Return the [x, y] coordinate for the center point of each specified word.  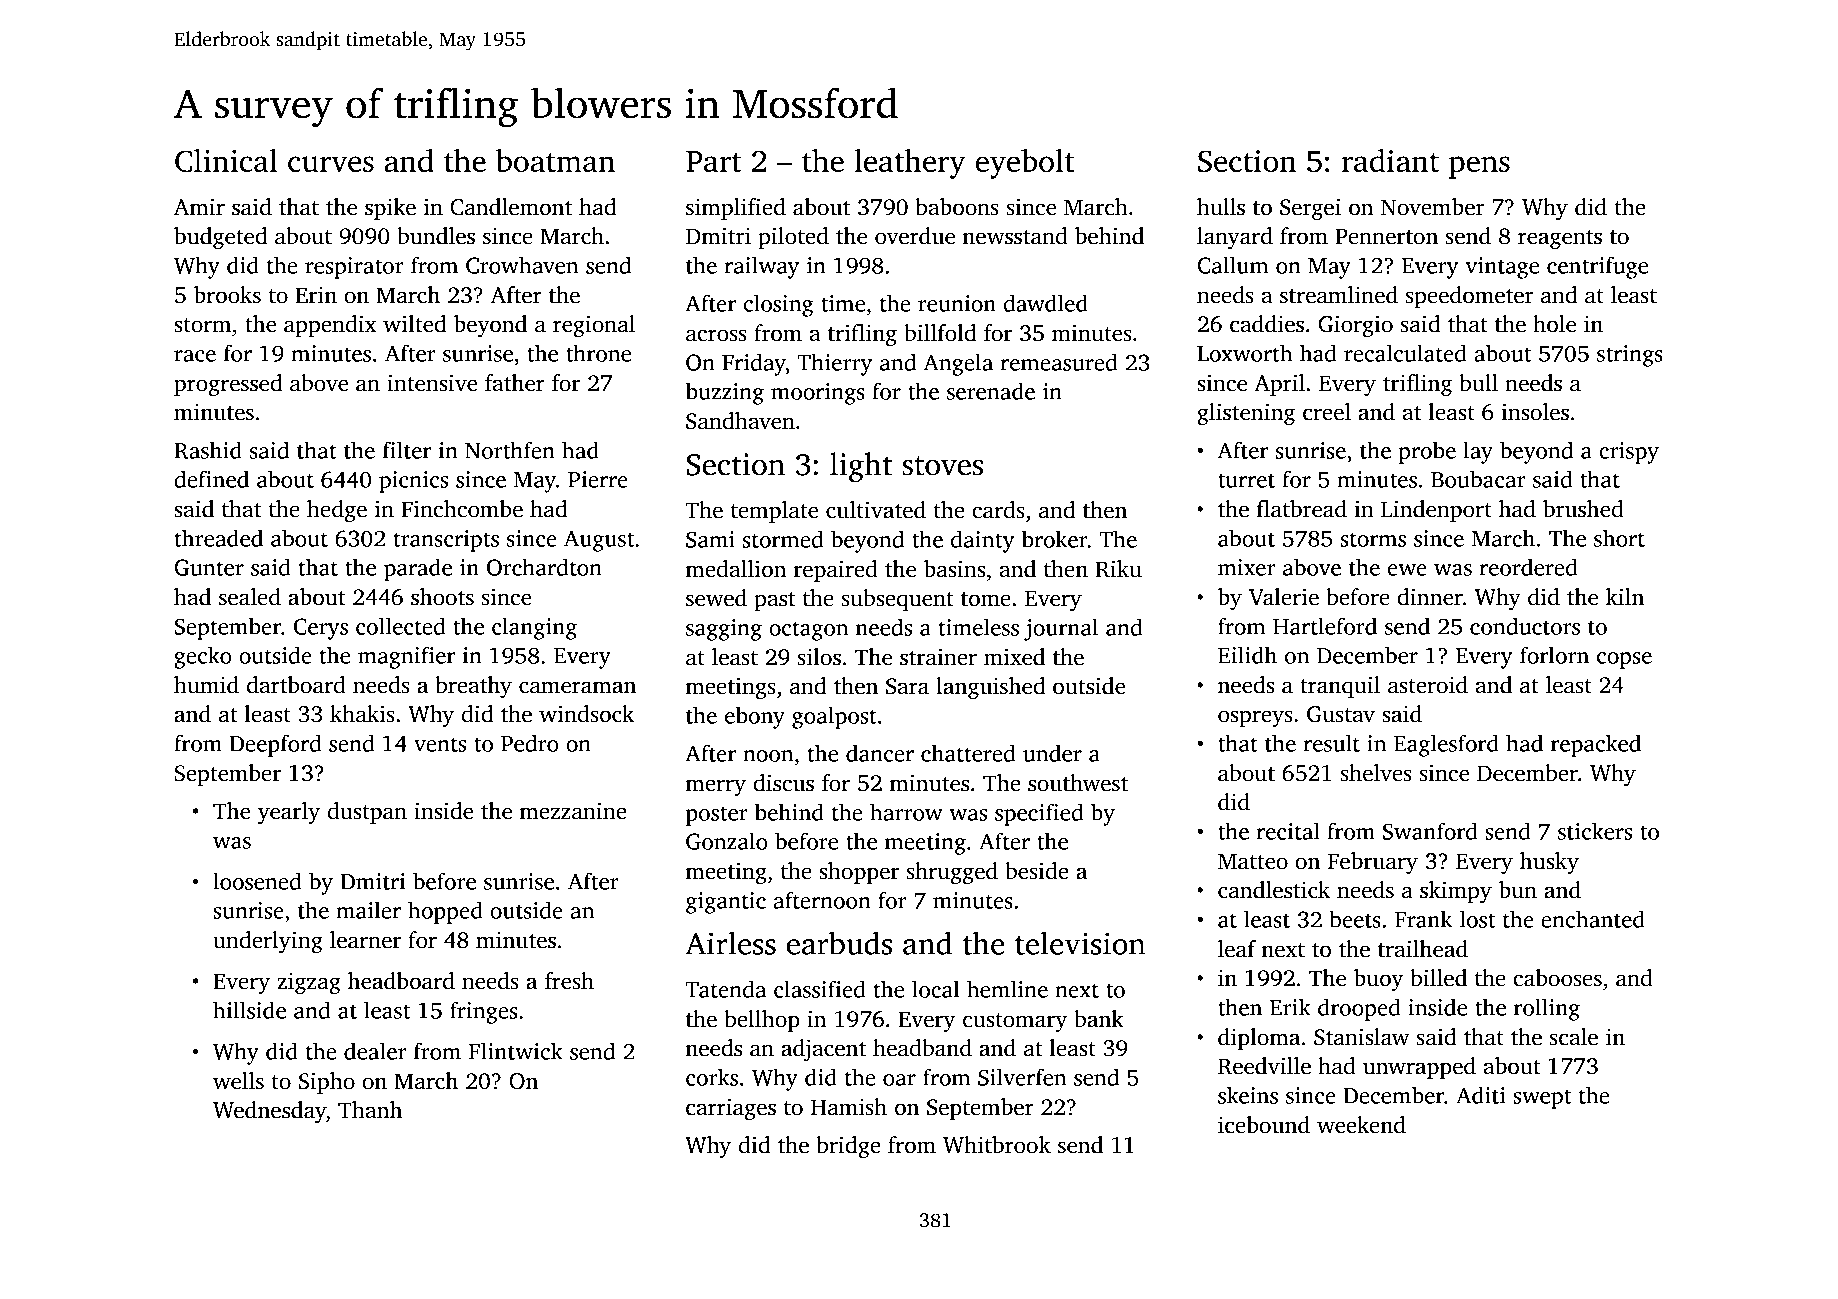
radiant [1390, 160]
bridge [848, 1147]
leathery [910, 164]
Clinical [226, 161]
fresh [569, 981]
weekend [1361, 1125]
